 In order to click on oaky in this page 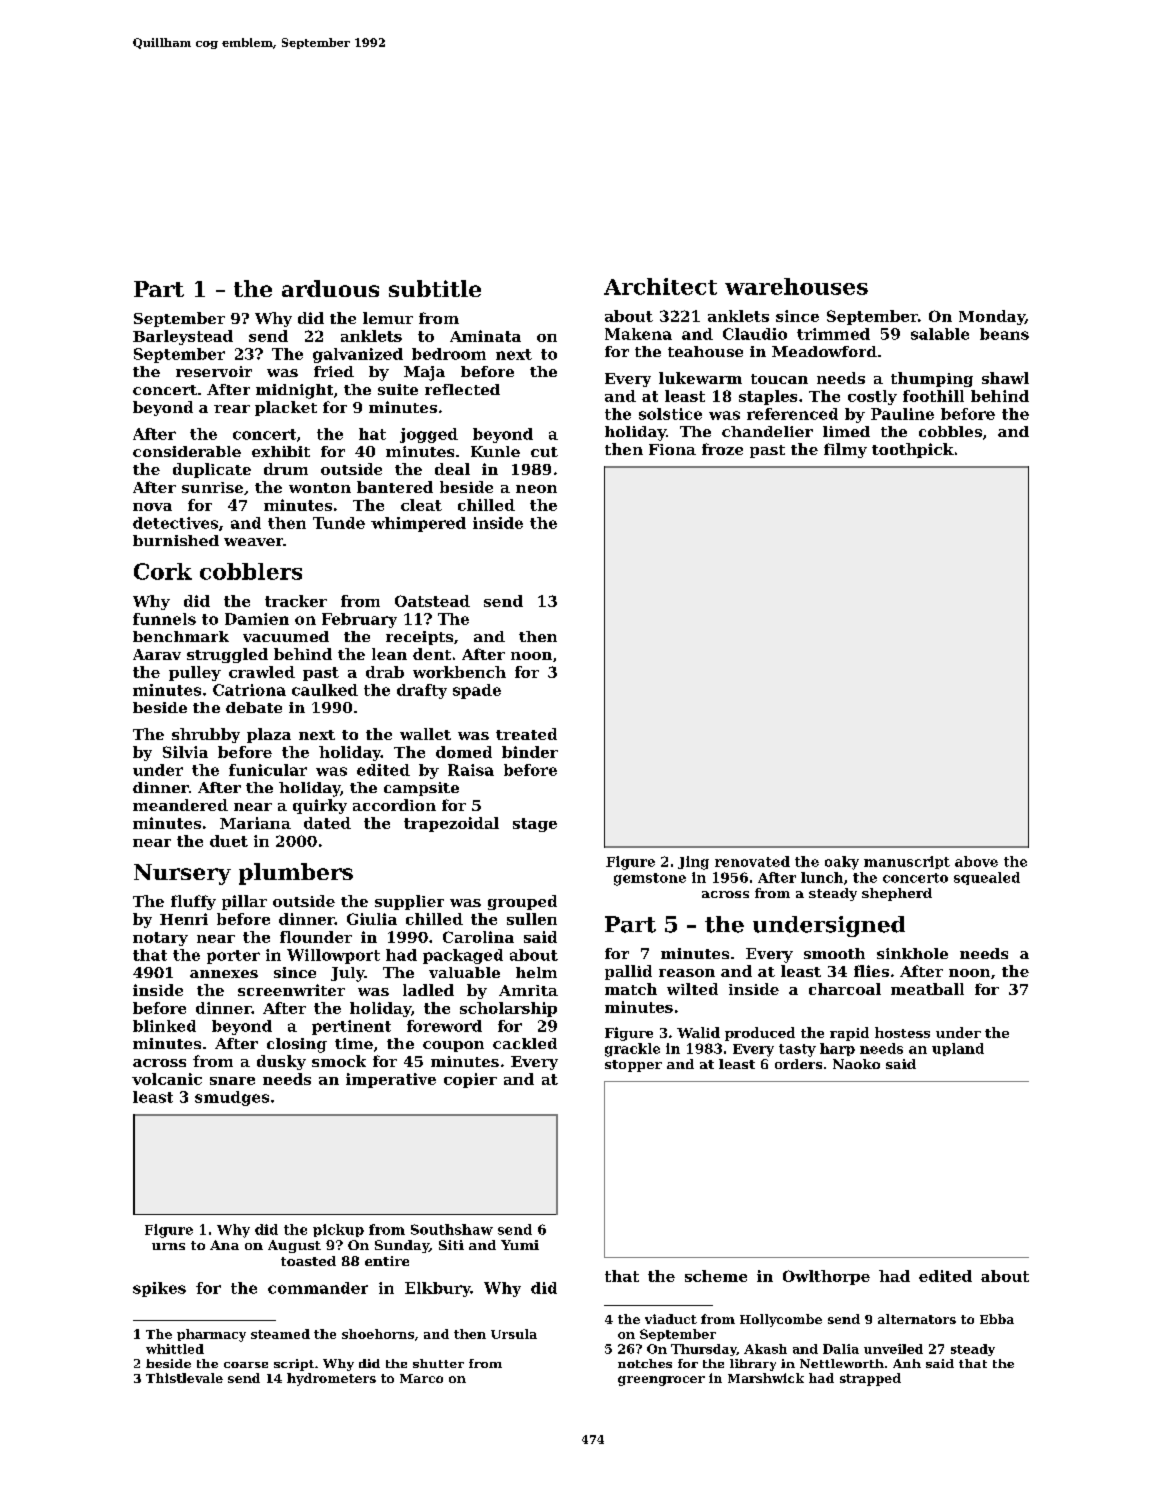, I will do `click(842, 863)`.
